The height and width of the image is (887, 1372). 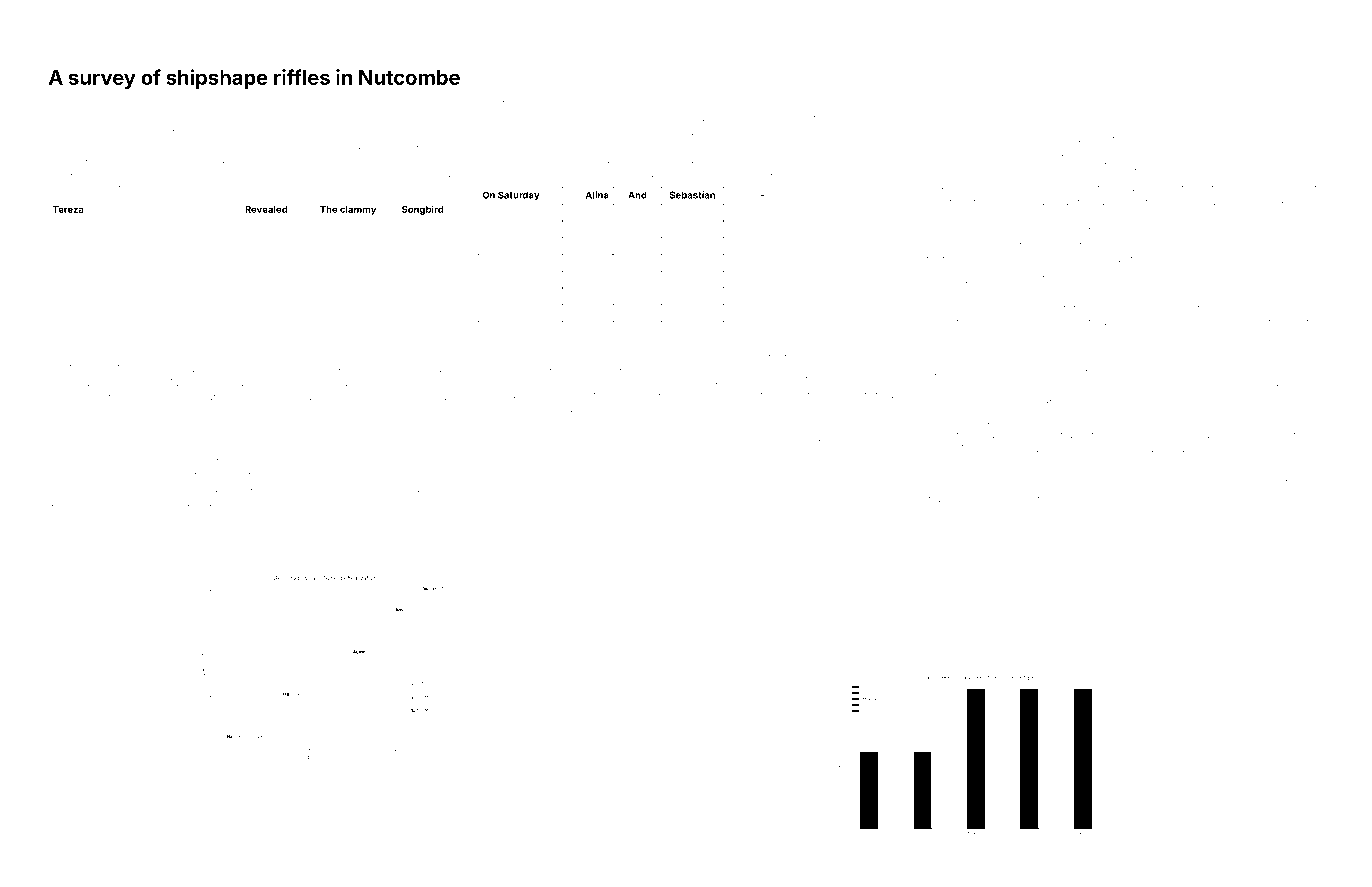 I want to click on Salma, so click(x=1238, y=103).
